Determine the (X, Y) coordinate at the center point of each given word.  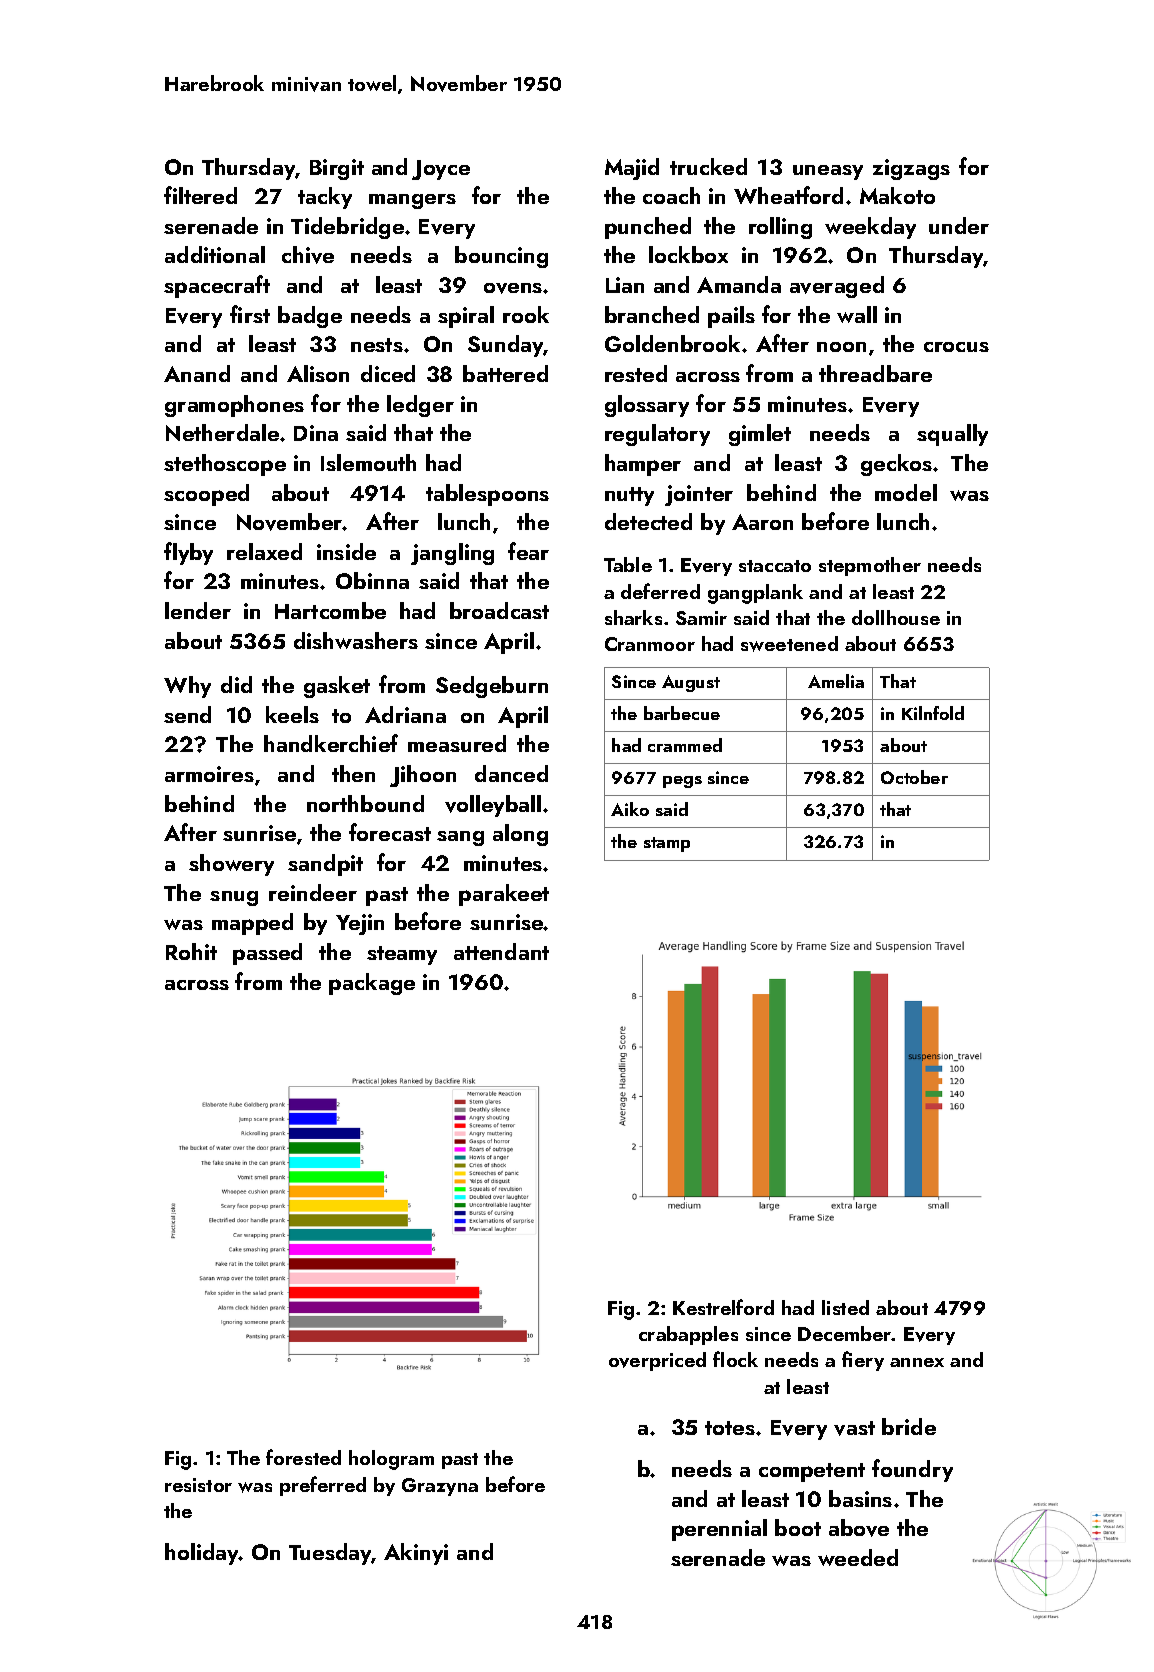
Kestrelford (723, 1307)
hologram (391, 1460)
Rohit (191, 951)
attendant (501, 951)
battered (505, 373)
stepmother (870, 566)
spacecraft (217, 286)
